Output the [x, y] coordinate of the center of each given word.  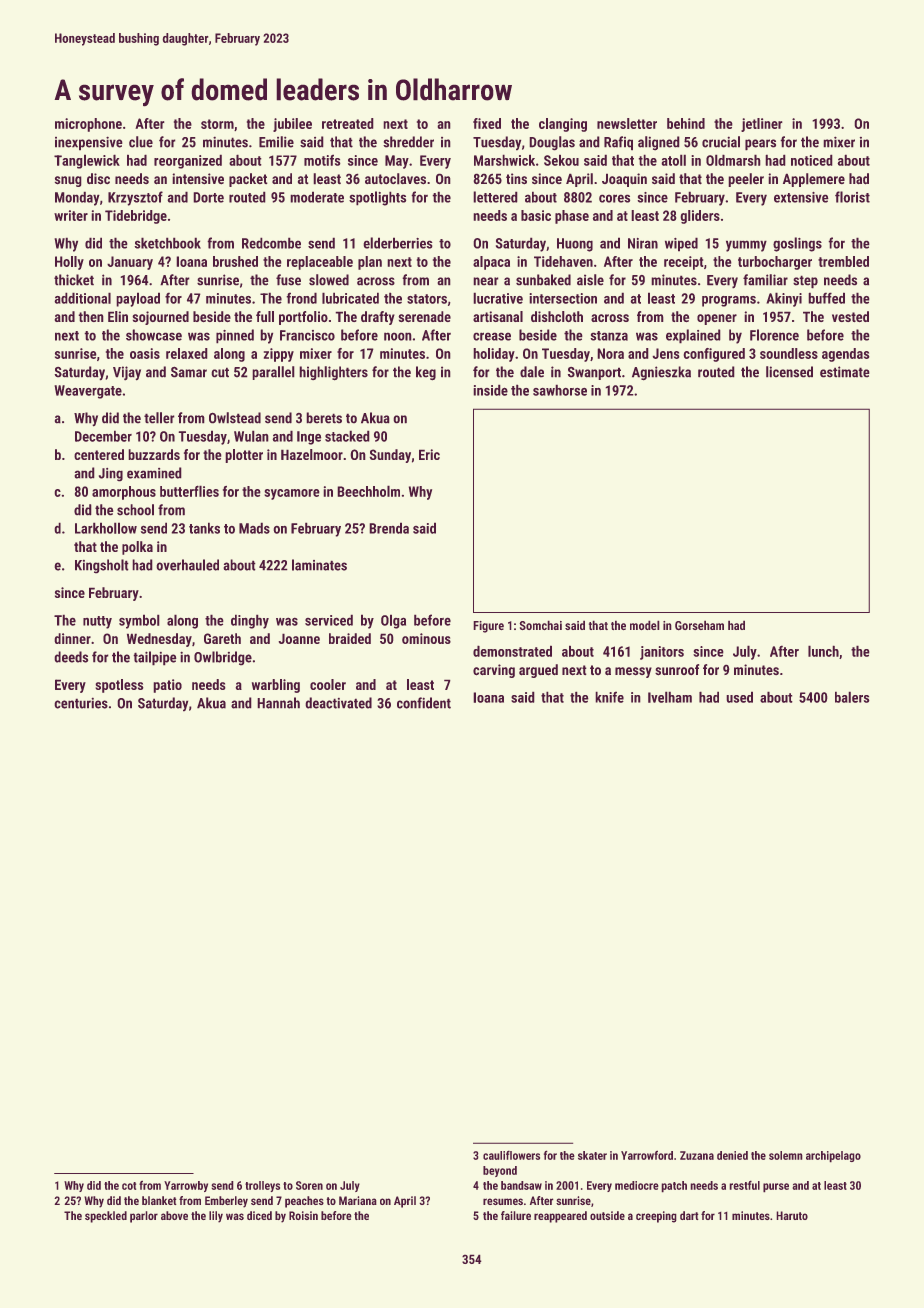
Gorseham [699, 625]
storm [217, 124]
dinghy [250, 621]
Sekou [561, 160]
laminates [319, 565]
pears [760, 145]
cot [129, 1186]
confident [424, 703]
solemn [786, 1155]
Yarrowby [186, 1186]
